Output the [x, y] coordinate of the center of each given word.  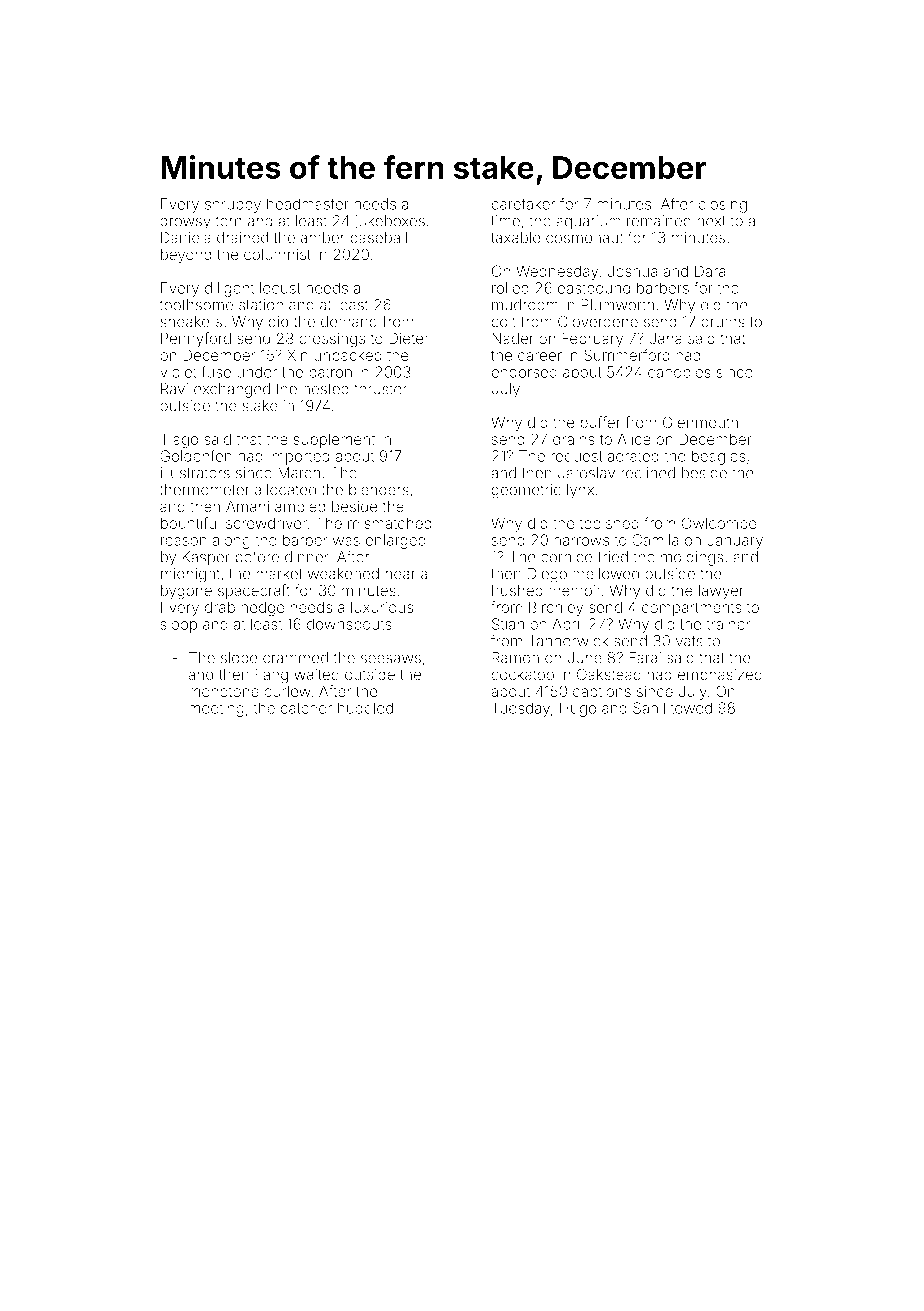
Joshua [633, 271]
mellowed [606, 574]
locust [280, 288]
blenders [379, 490]
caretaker [523, 204]
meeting [216, 709]
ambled [300, 506]
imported [299, 457]
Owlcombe [719, 523]
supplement [334, 440]
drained [242, 238]
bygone [186, 592]
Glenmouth [700, 422]
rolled [510, 288]
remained [659, 221]
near [400, 575]
